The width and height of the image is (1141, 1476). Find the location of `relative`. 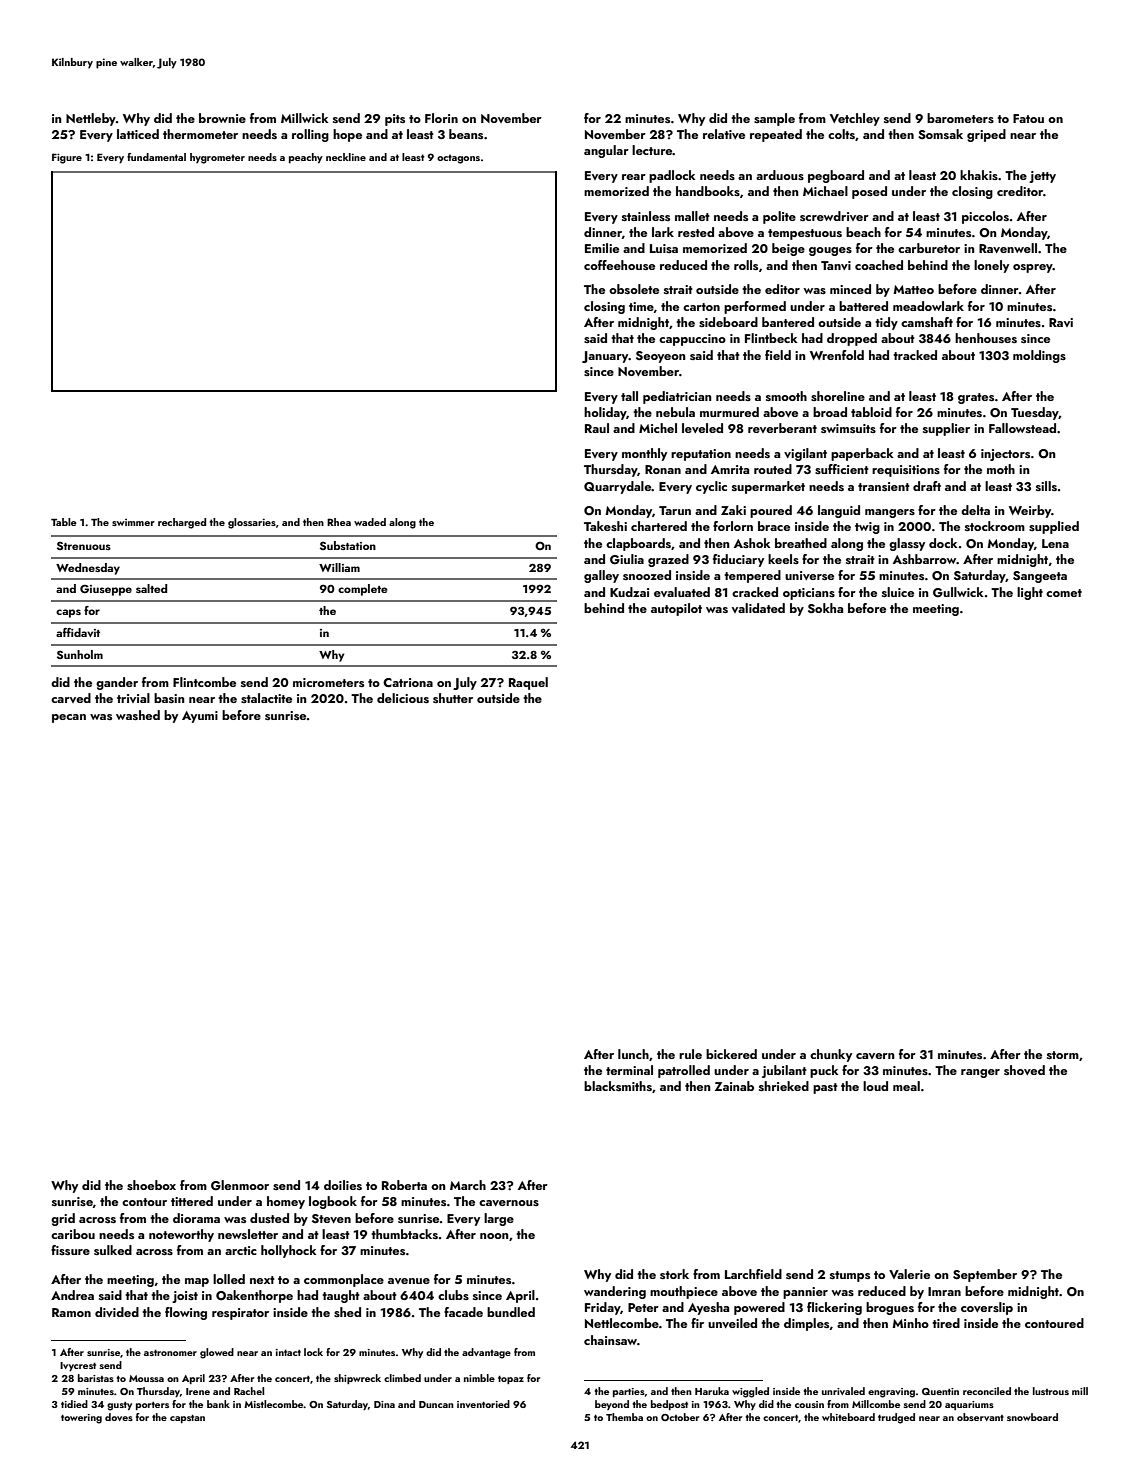

relative is located at coordinates (724, 134).
